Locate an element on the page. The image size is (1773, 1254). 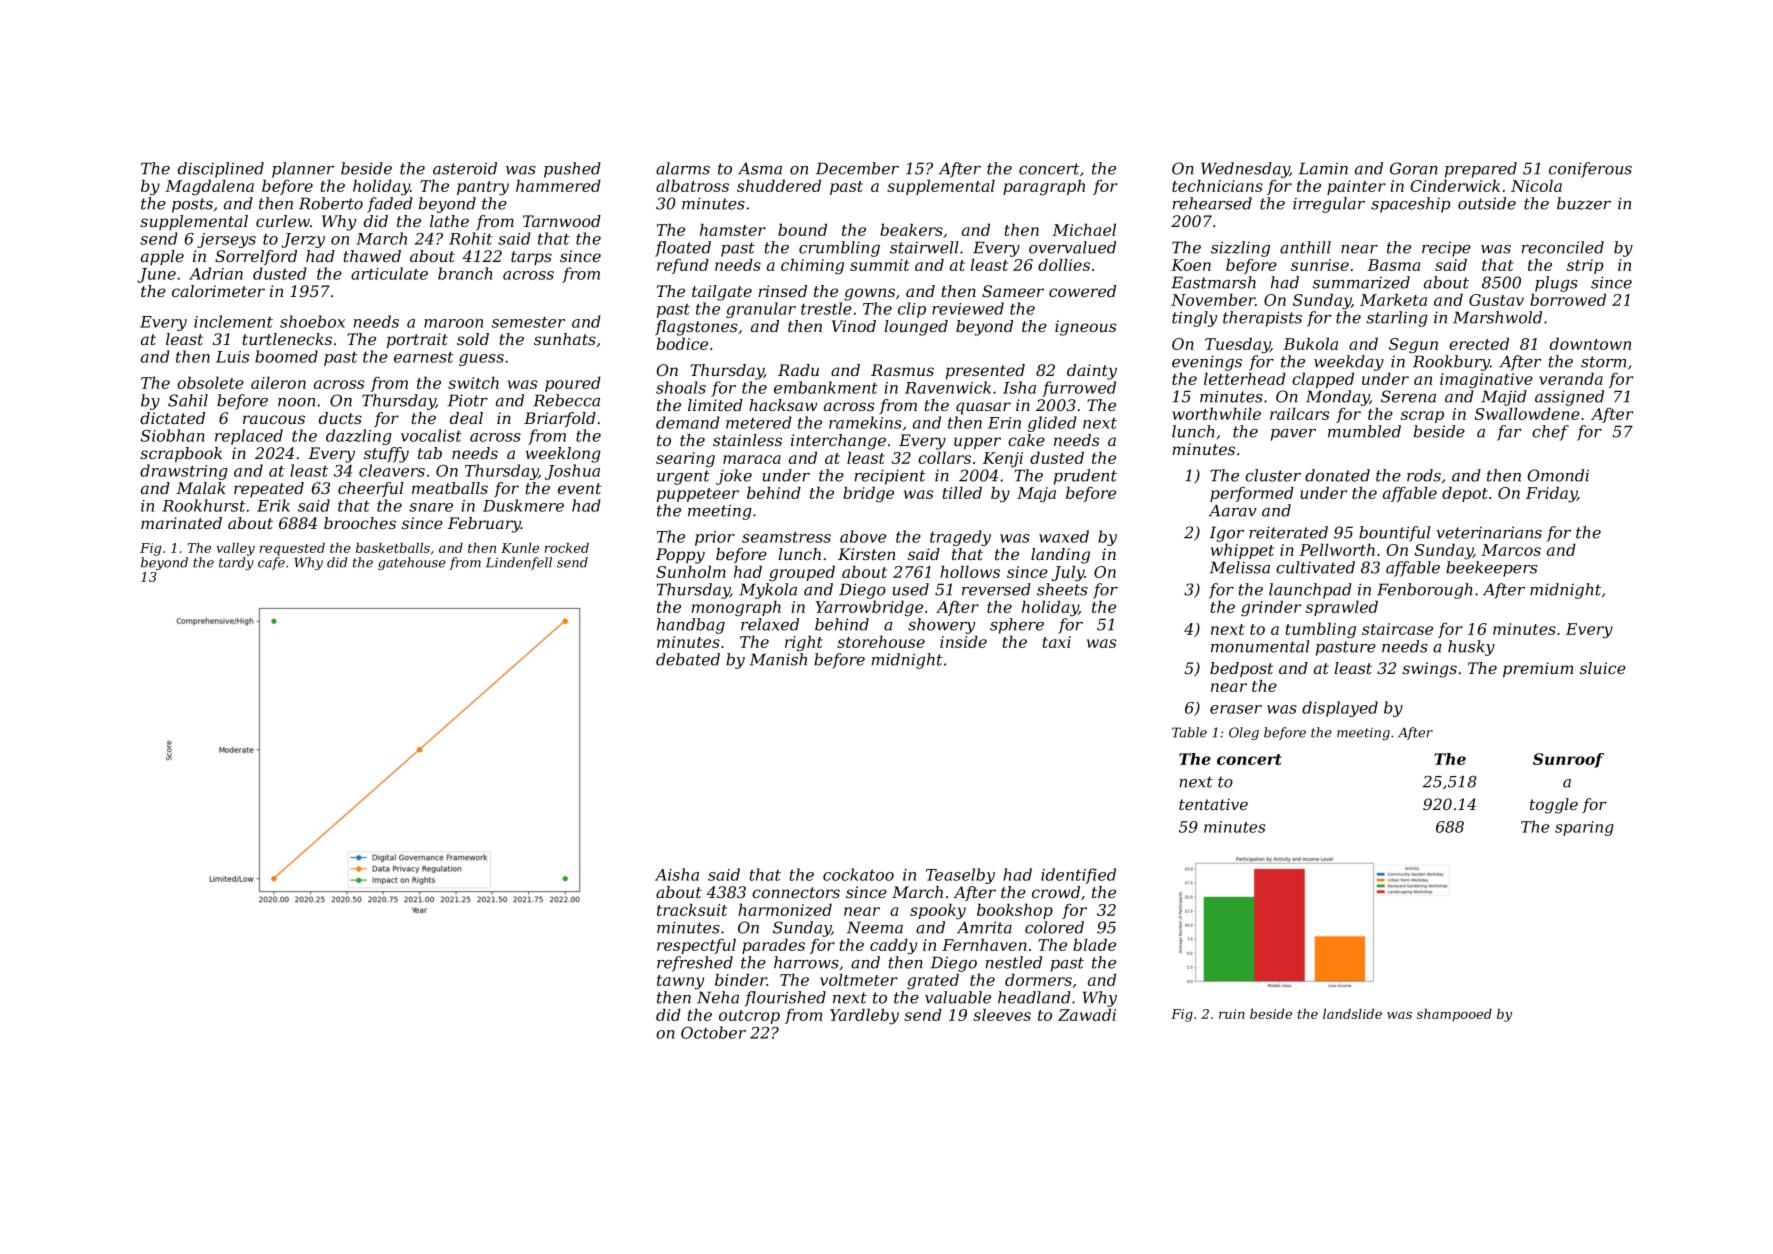
Aarav is located at coordinates (1233, 510).
